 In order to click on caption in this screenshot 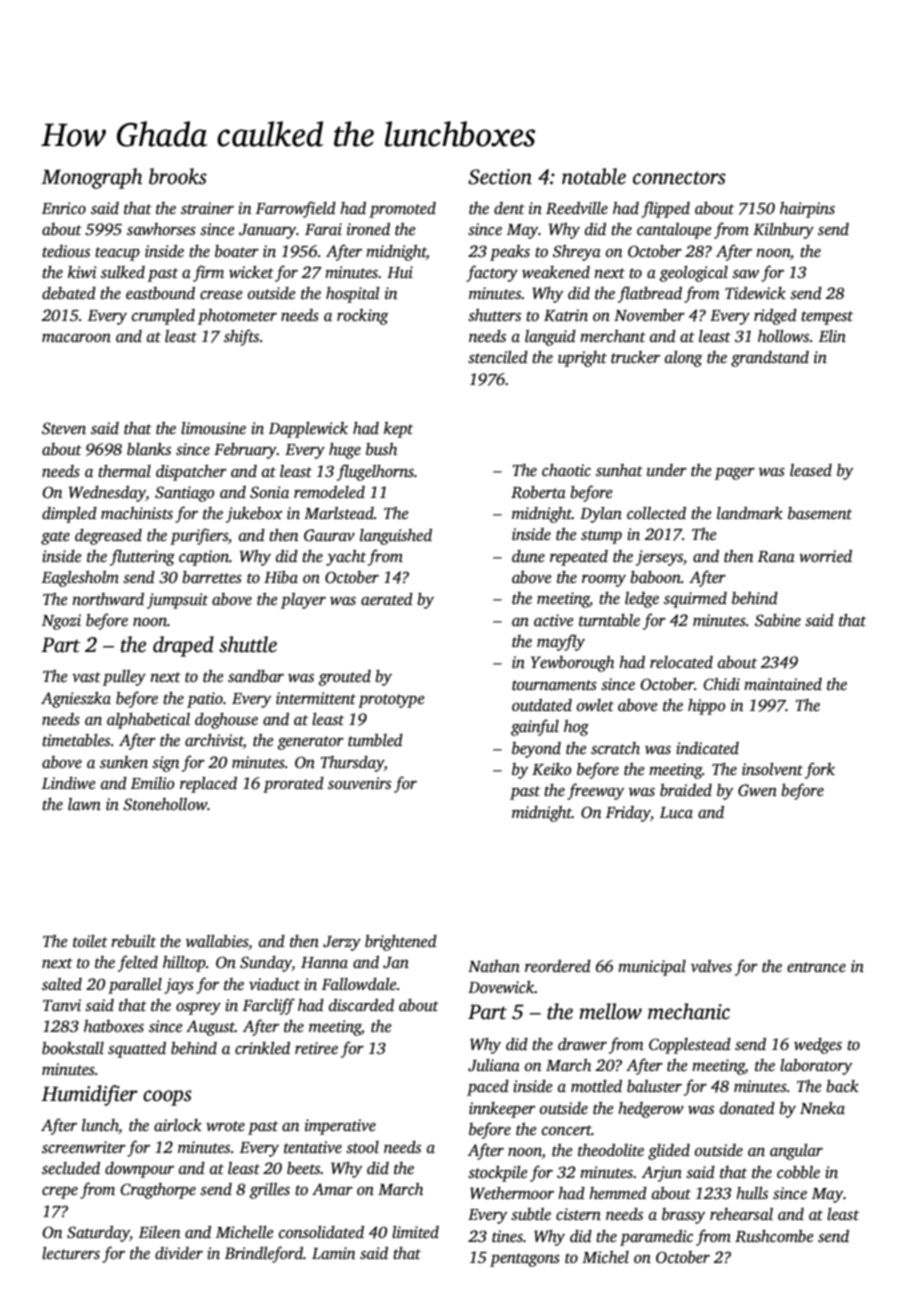, I will do `click(204, 558)`.
